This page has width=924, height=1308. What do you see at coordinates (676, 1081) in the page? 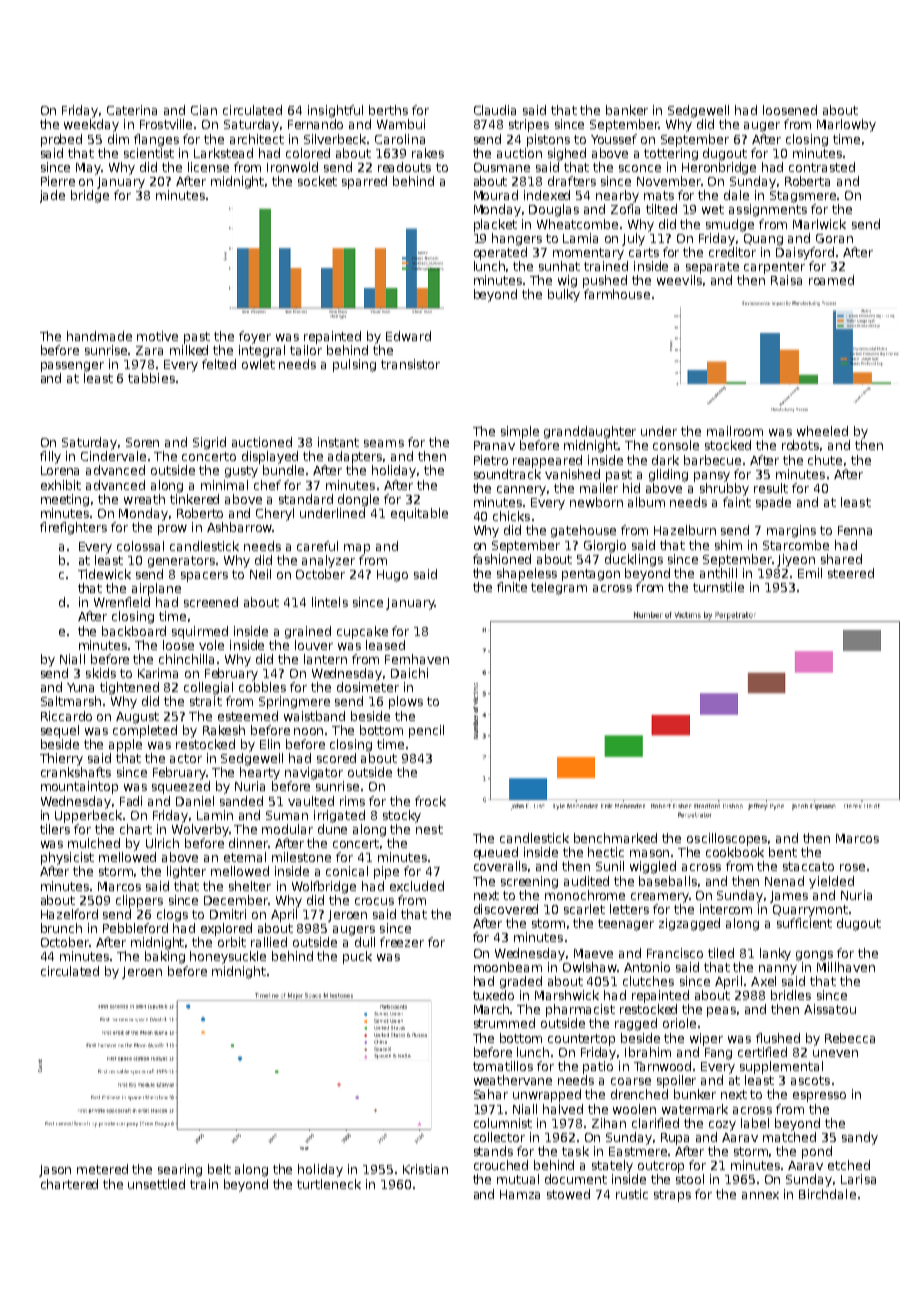
I see `spoiler` at bounding box center [676, 1081].
